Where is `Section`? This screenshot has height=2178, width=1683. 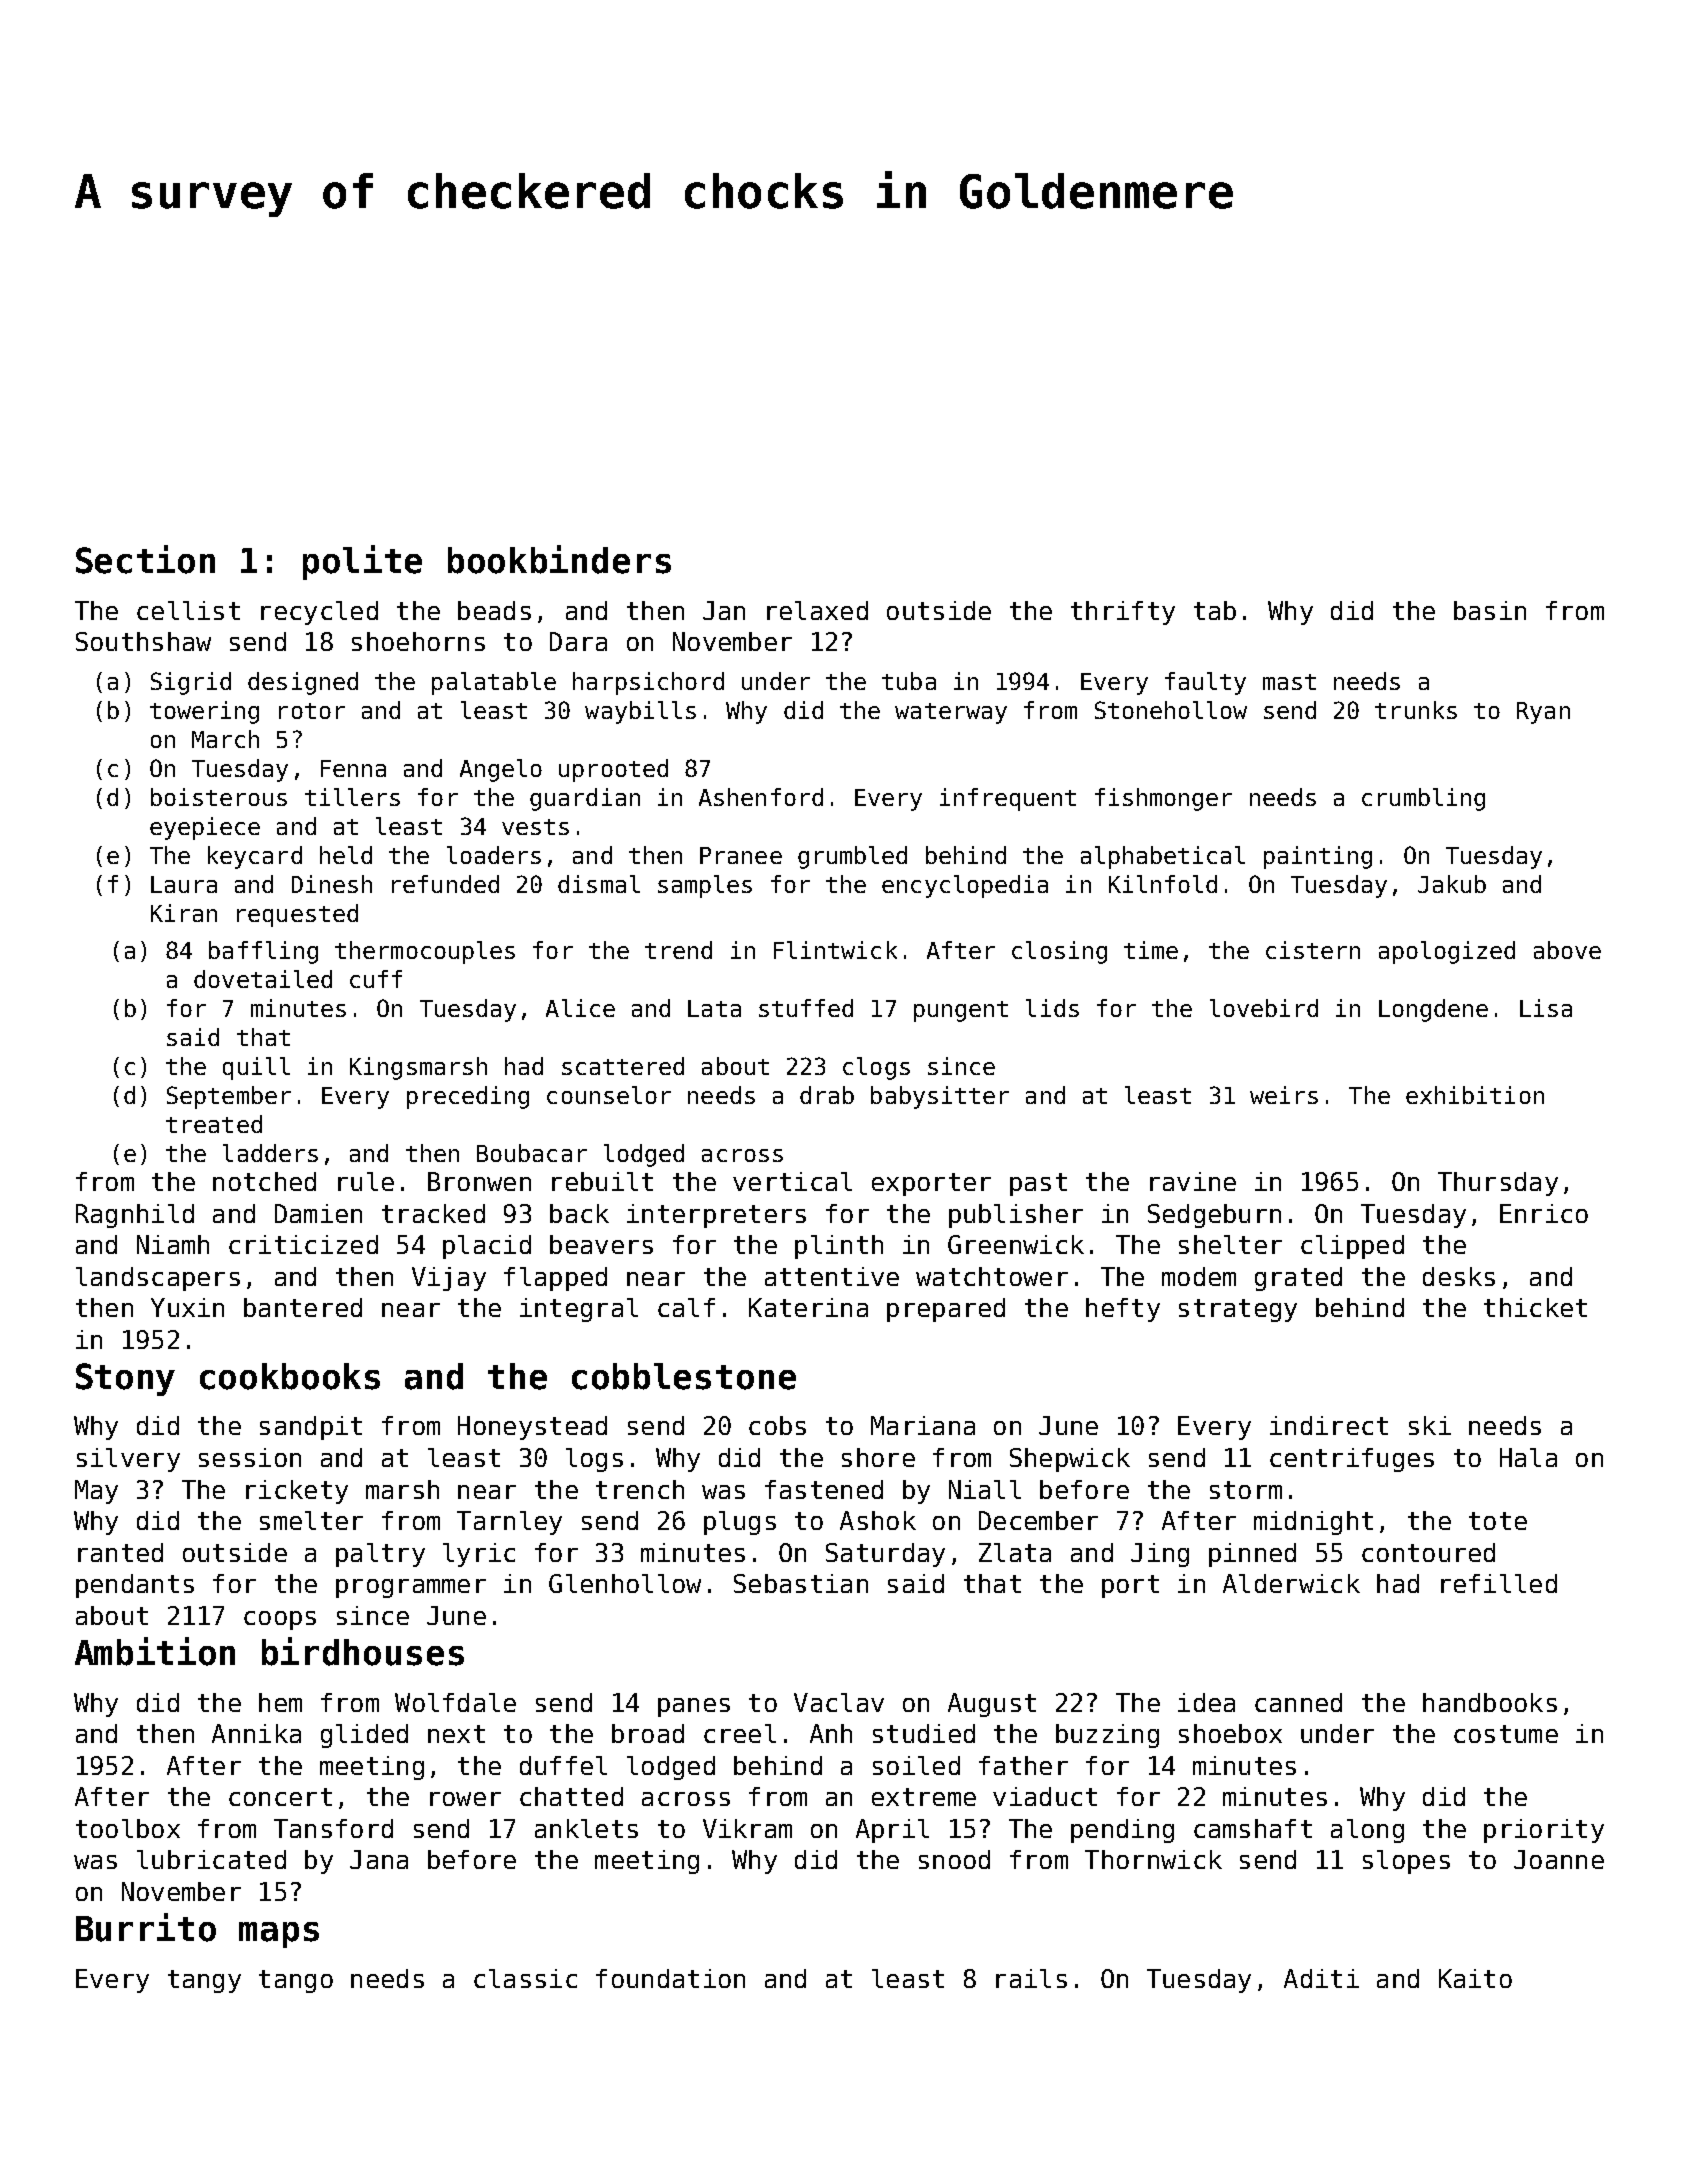 Section is located at coordinates (145, 559).
